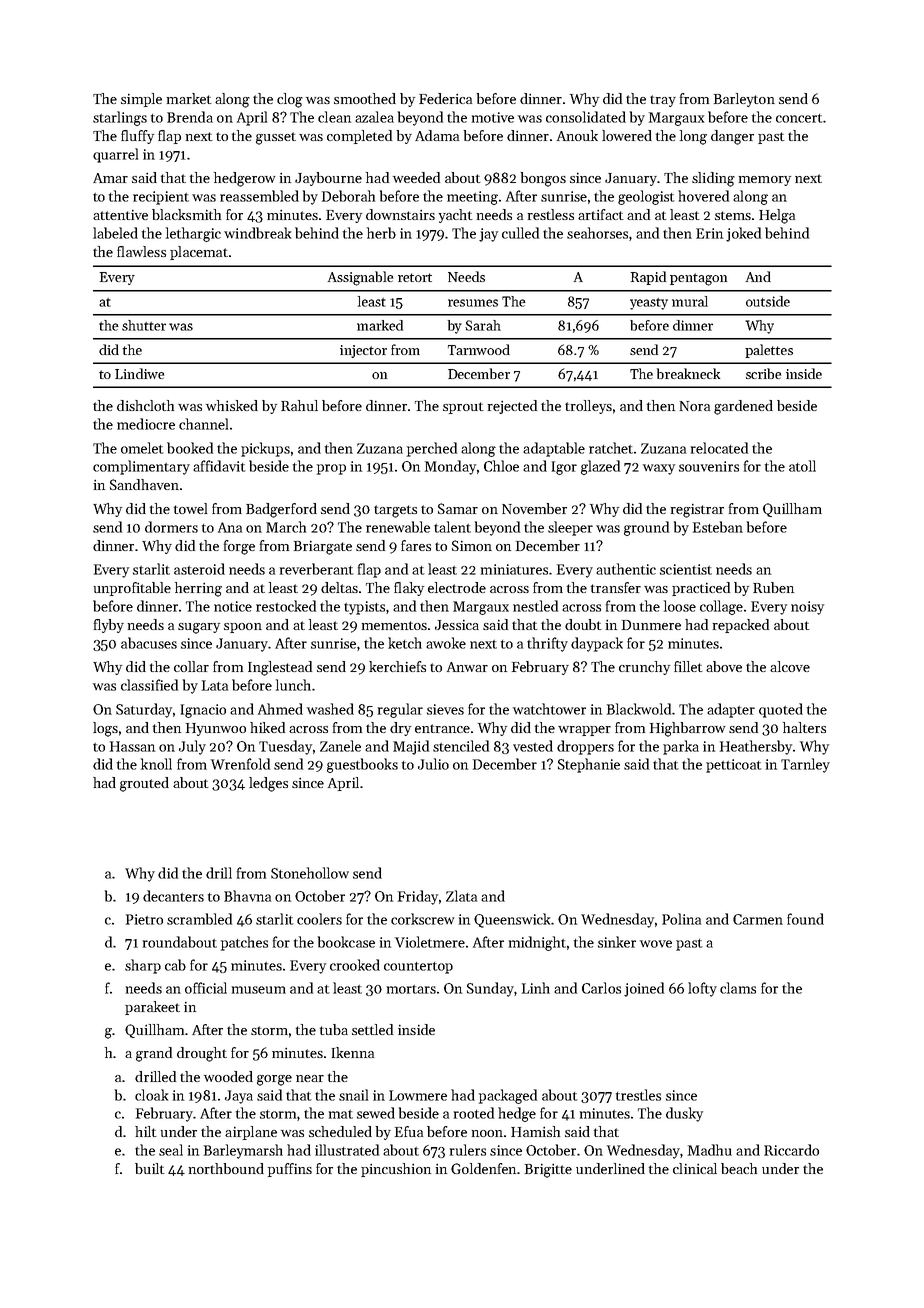 The image size is (924, 1308). I want to click on Badgerford, so click(281, 510).
